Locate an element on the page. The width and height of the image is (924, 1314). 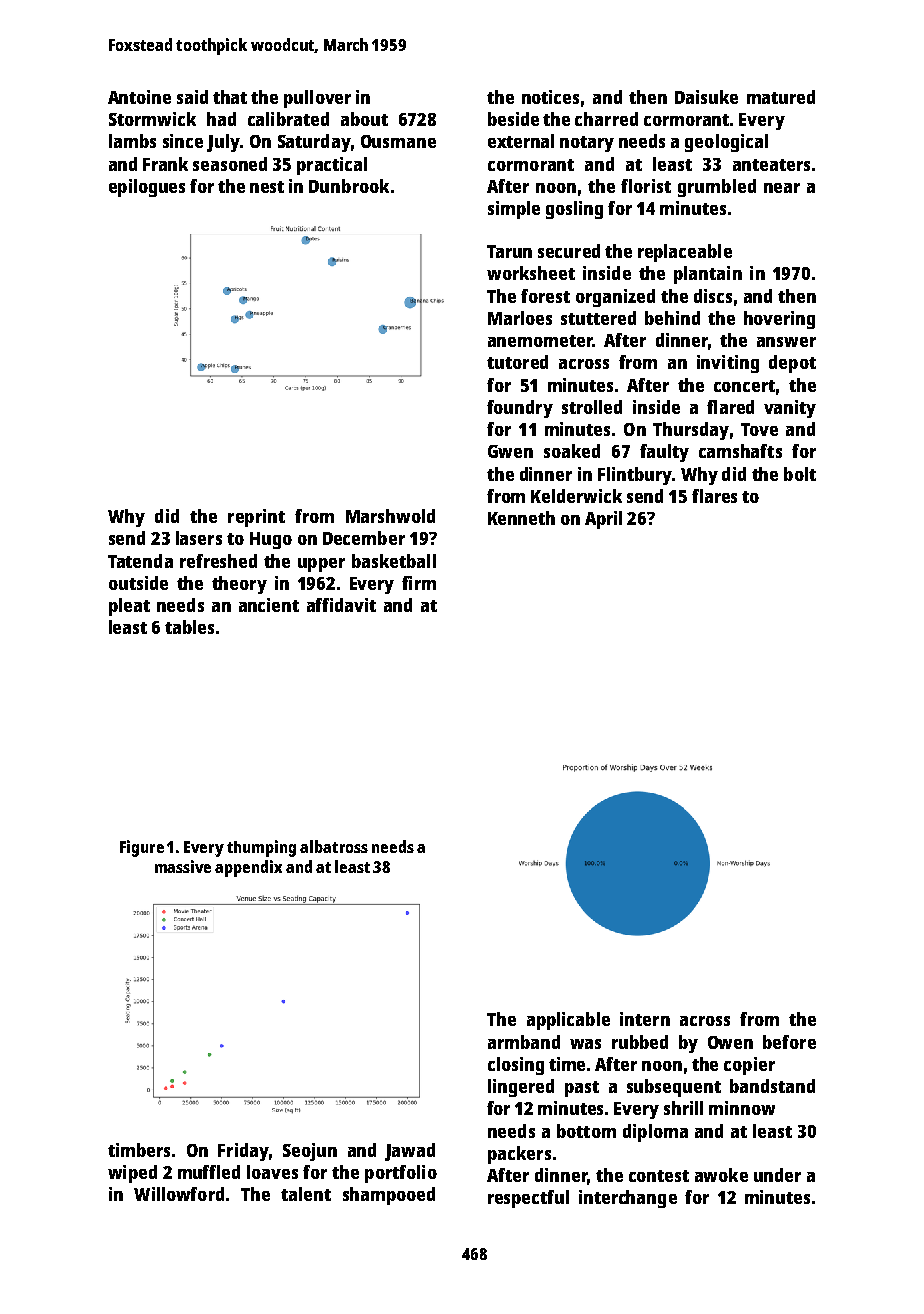
tables is located at coordinates (189, 627).
